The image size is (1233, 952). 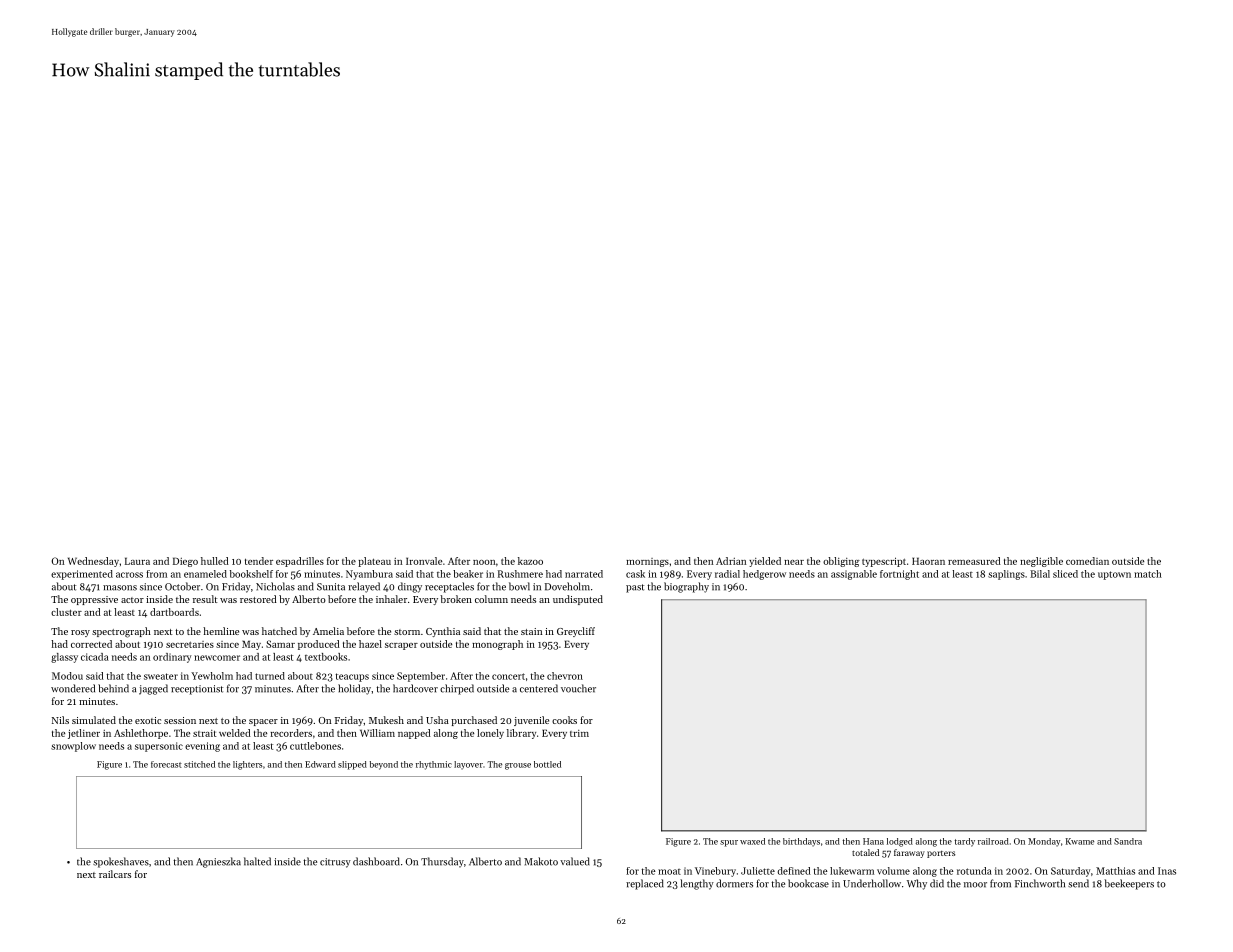 What do you see at coordinates (578, 688) in the image?
I see `voucher` at bounding box center [578, 688].
